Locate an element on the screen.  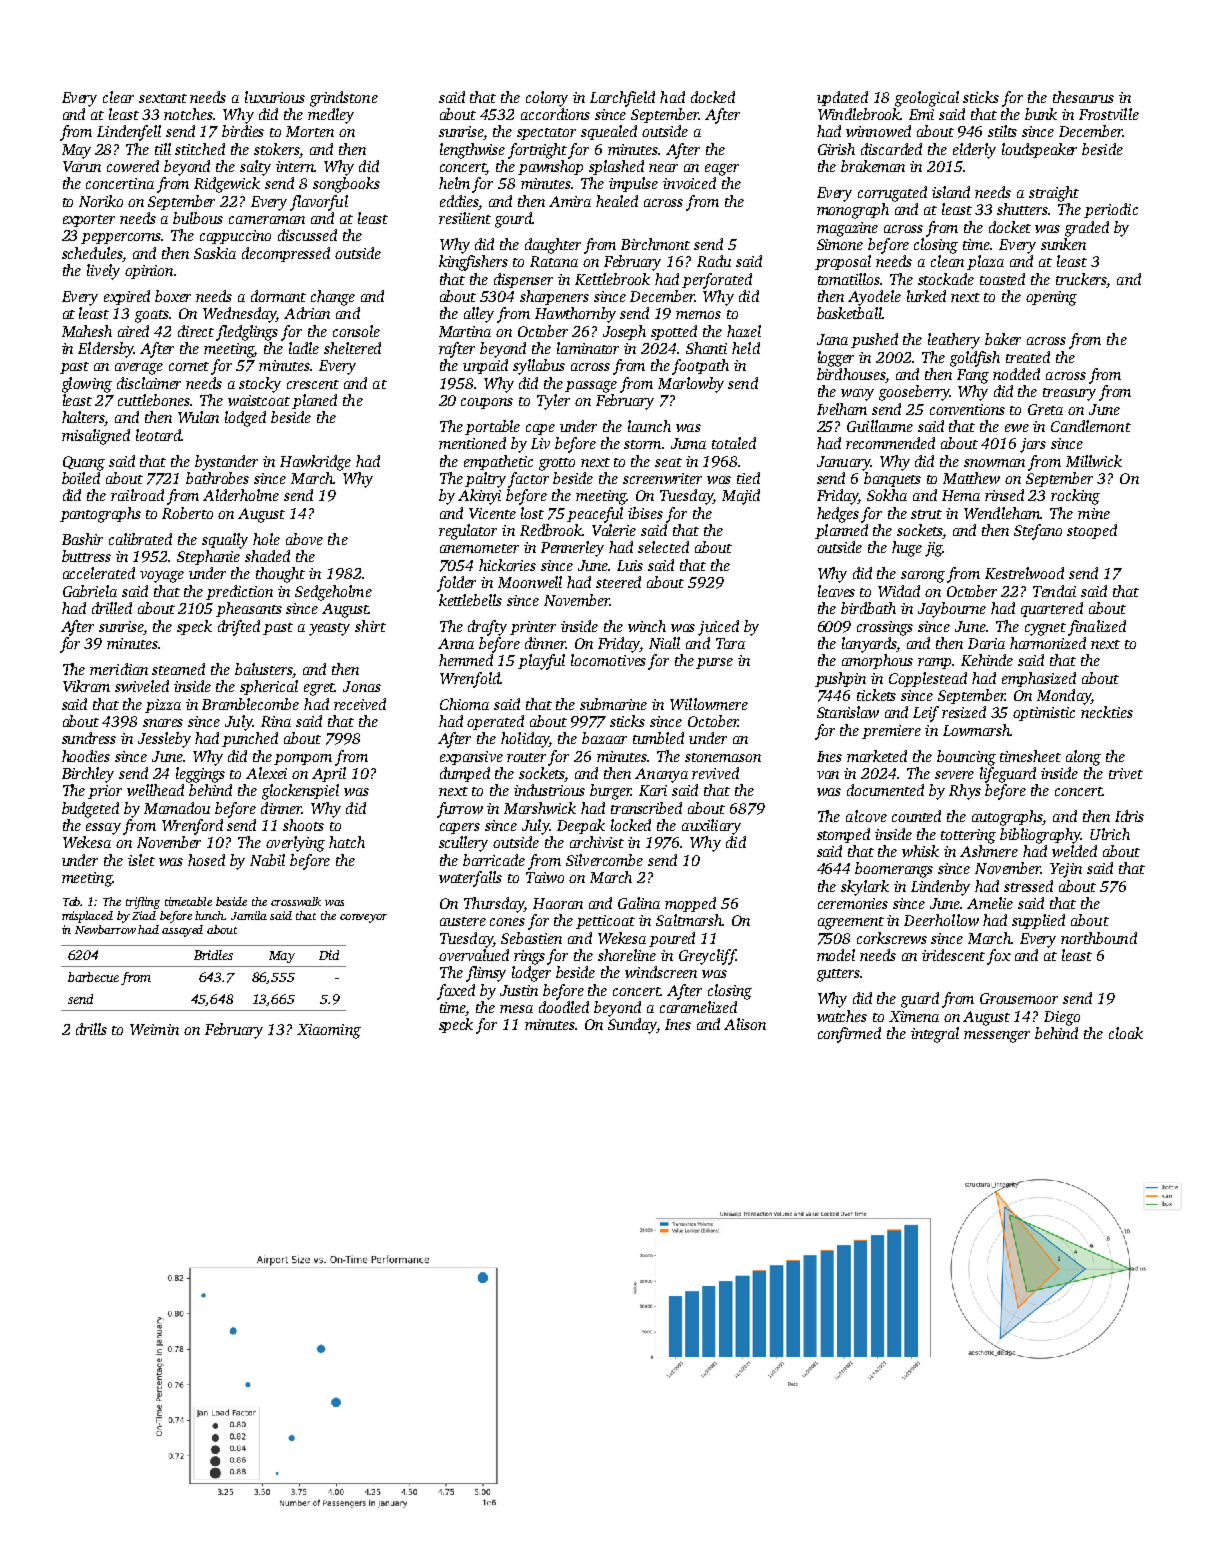
steamed is located at coordinates (178, 669).
